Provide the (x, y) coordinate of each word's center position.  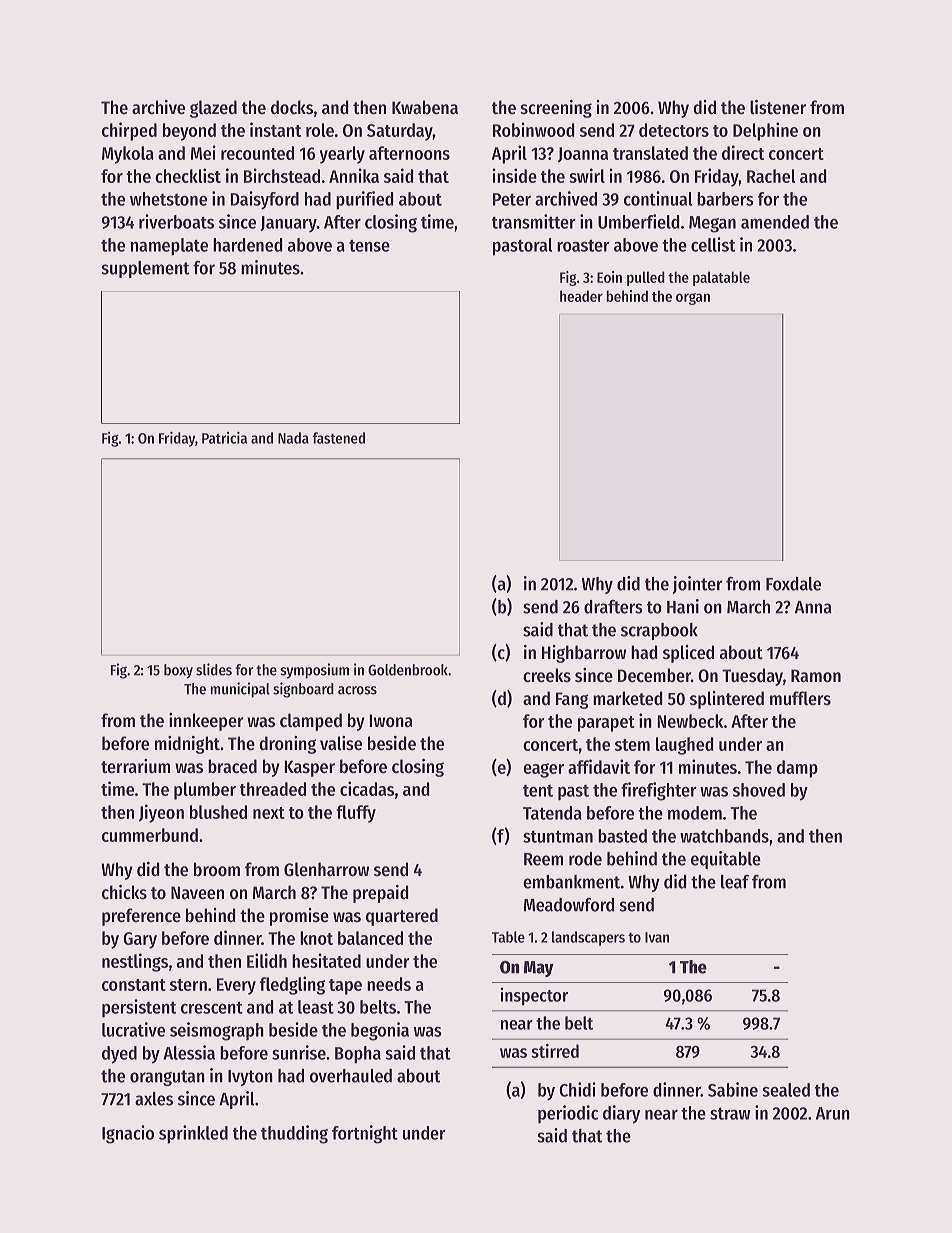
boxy (178, 671)
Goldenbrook (408, 670)
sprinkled (193, 1134)
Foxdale (793, 584)
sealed (786, 1090)
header (581, 296)
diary (621, 1114)
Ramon (816, 676)
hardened (248, 245)
